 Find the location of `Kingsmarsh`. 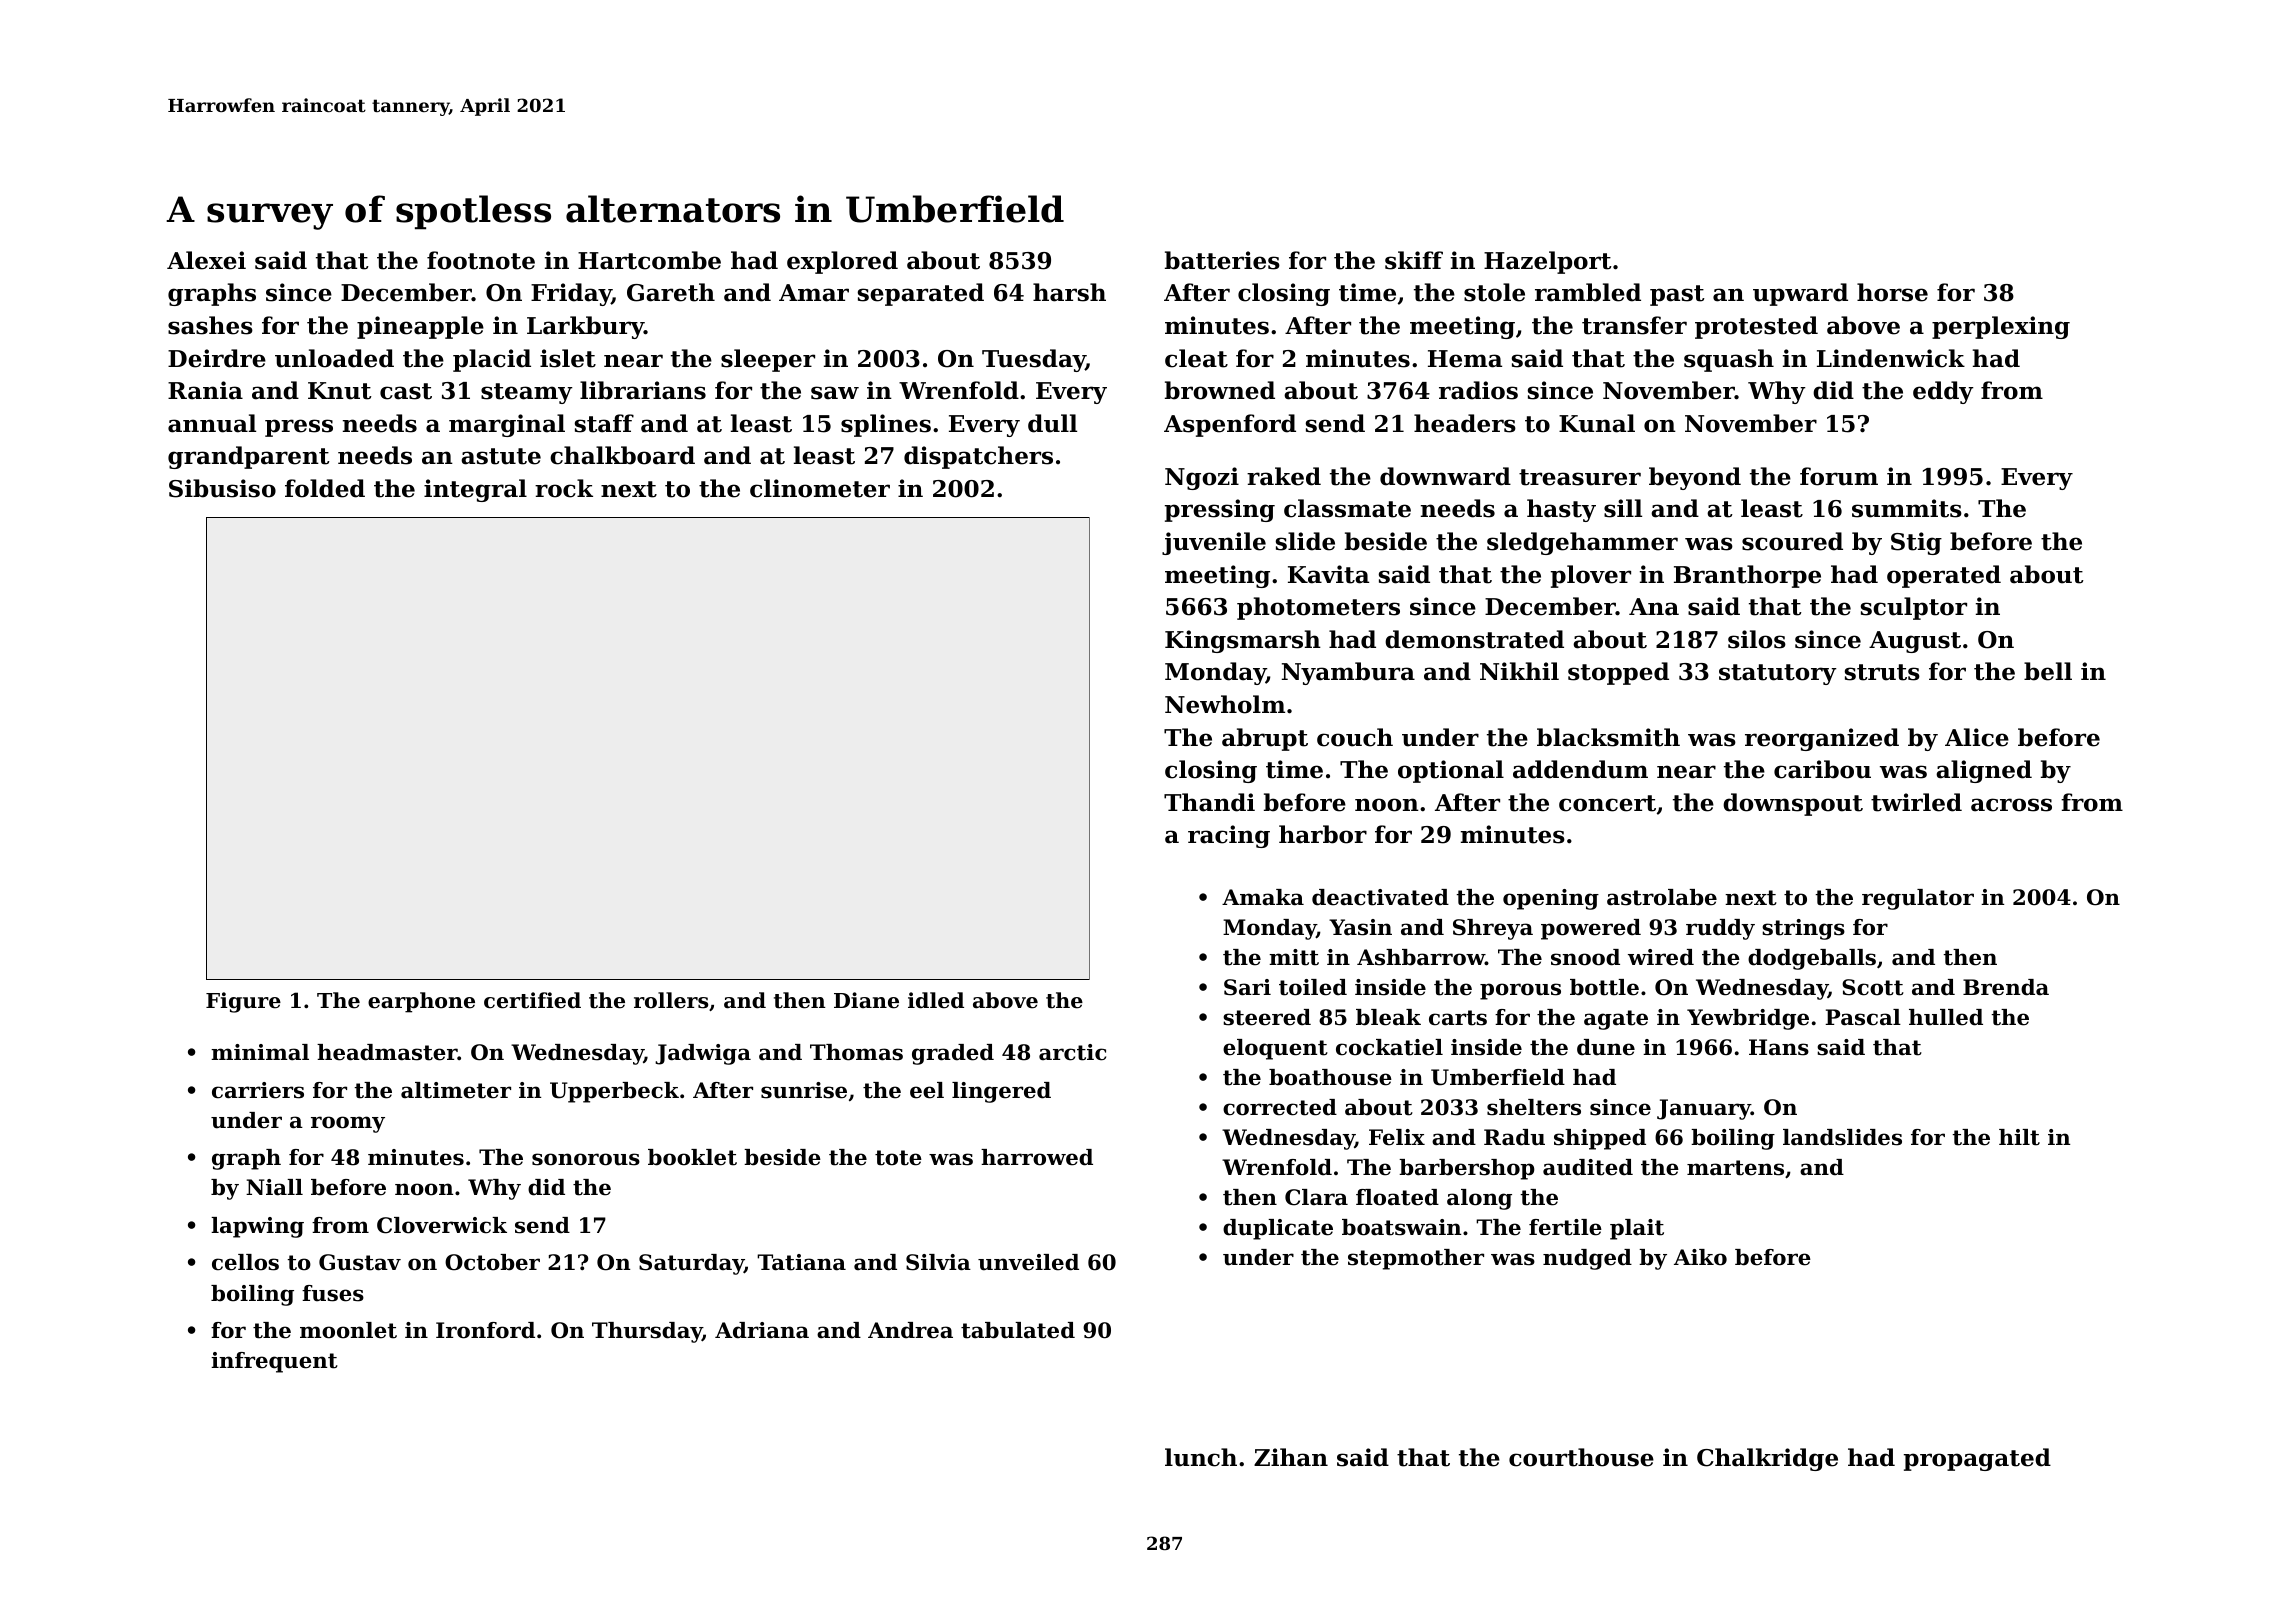

Kingsmarsh is located at coordinates (1243, 641).
